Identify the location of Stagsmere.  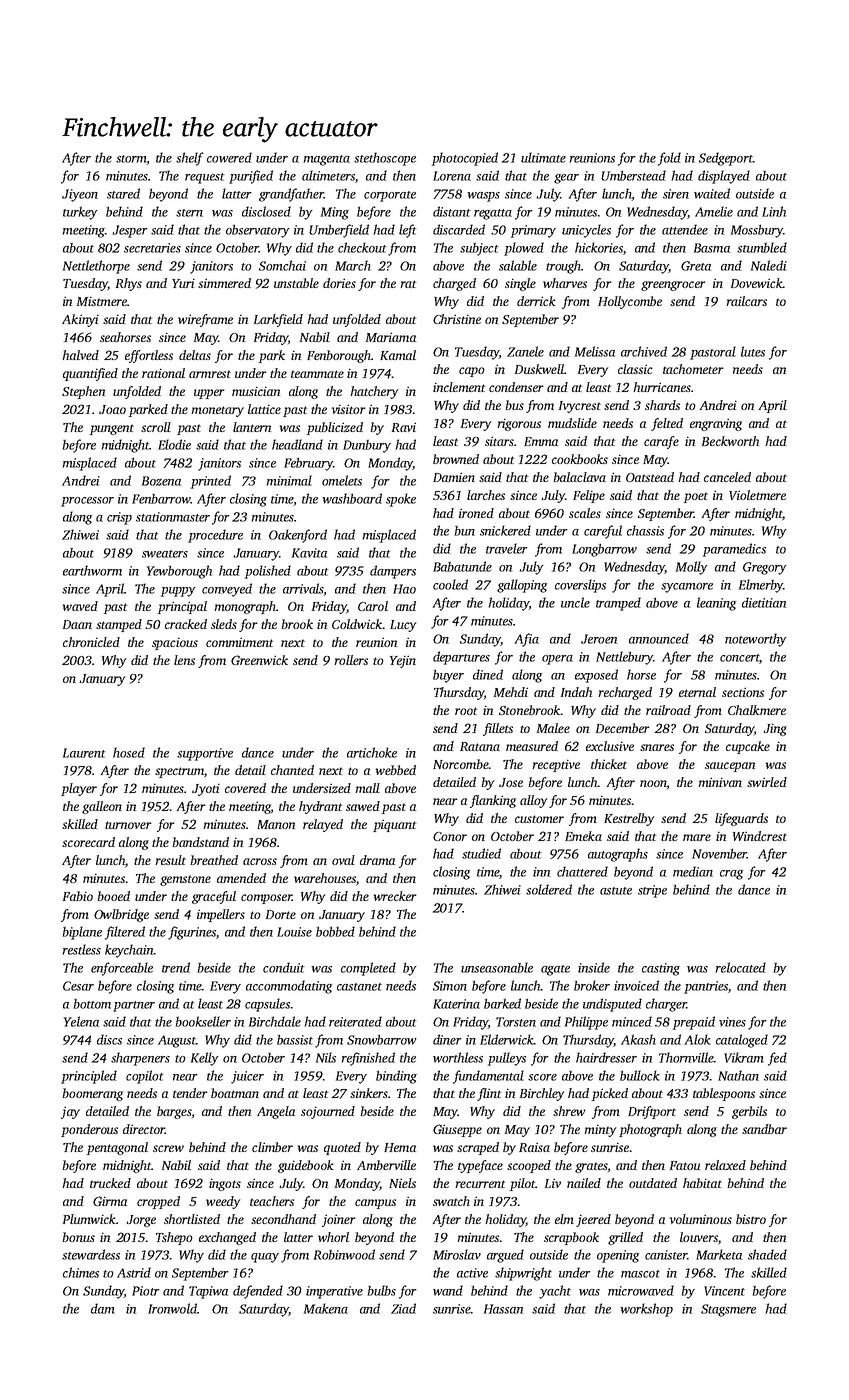
(728, 1310).
